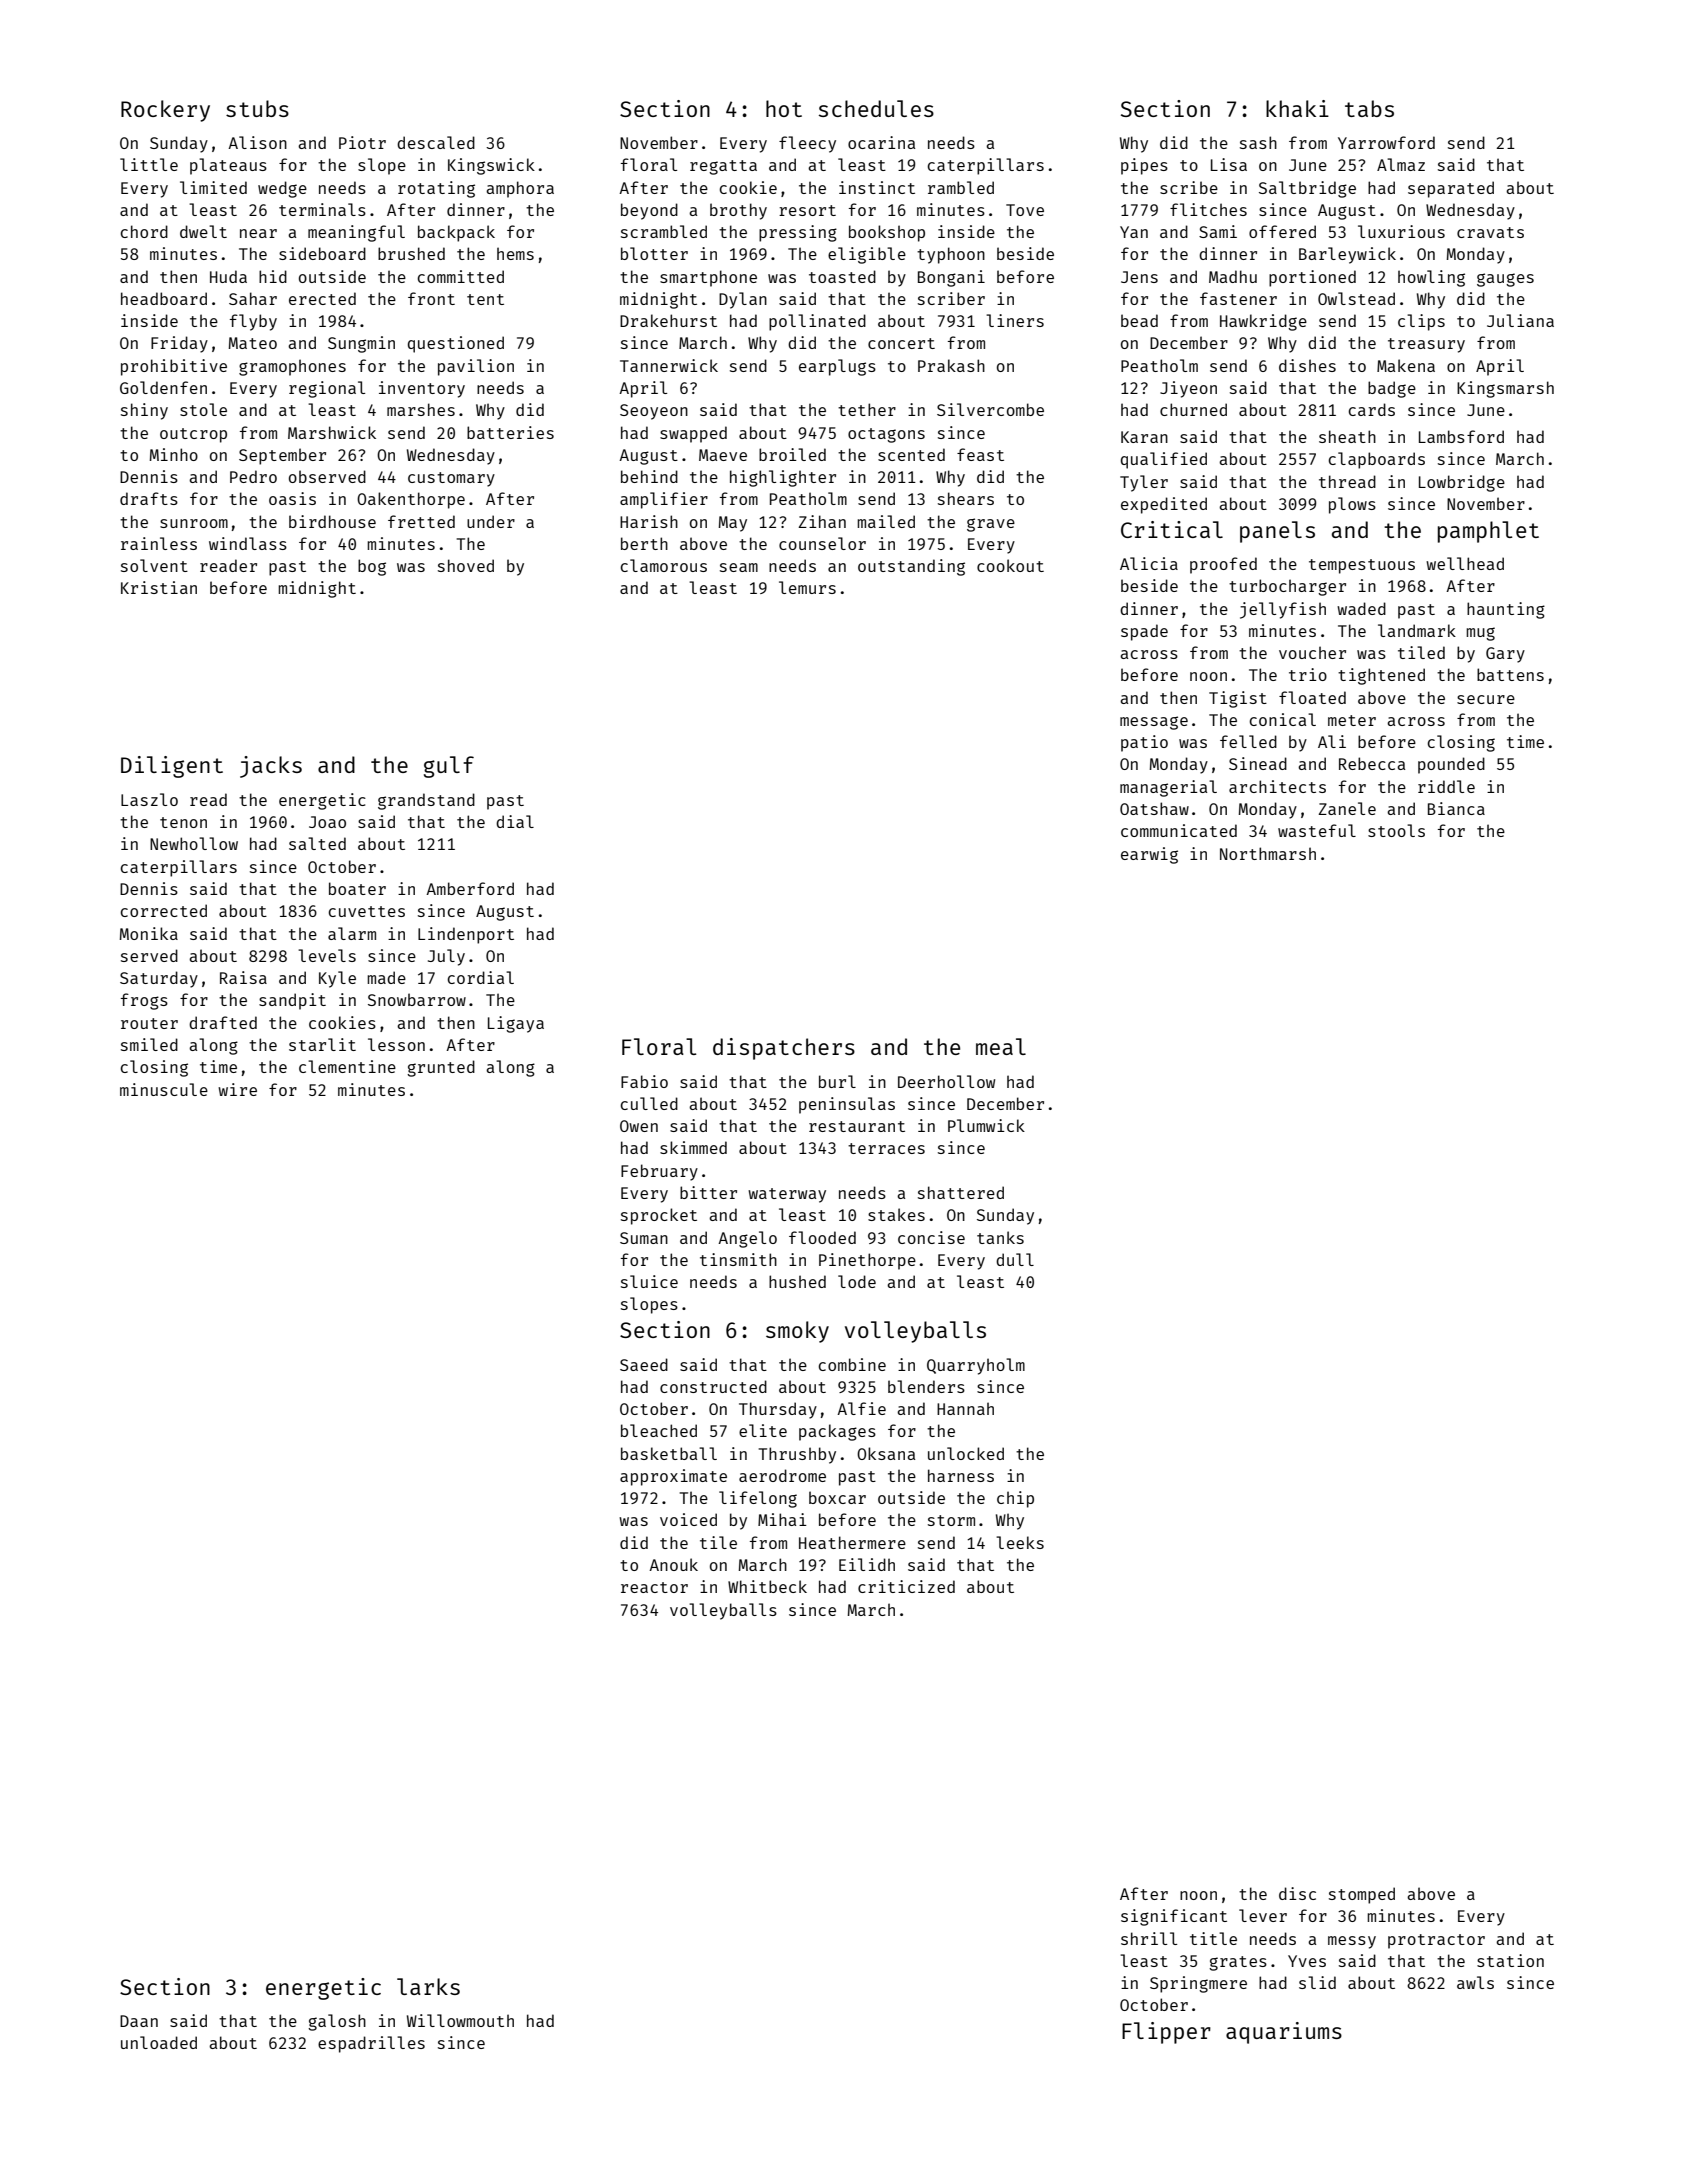 Image resolution: width=1683 pixels, height=2178 pixels. What do you see at coordinates (1166, 2033) in the screenshot?
I see `Flipper` at bounding box center [1166, 2033].
